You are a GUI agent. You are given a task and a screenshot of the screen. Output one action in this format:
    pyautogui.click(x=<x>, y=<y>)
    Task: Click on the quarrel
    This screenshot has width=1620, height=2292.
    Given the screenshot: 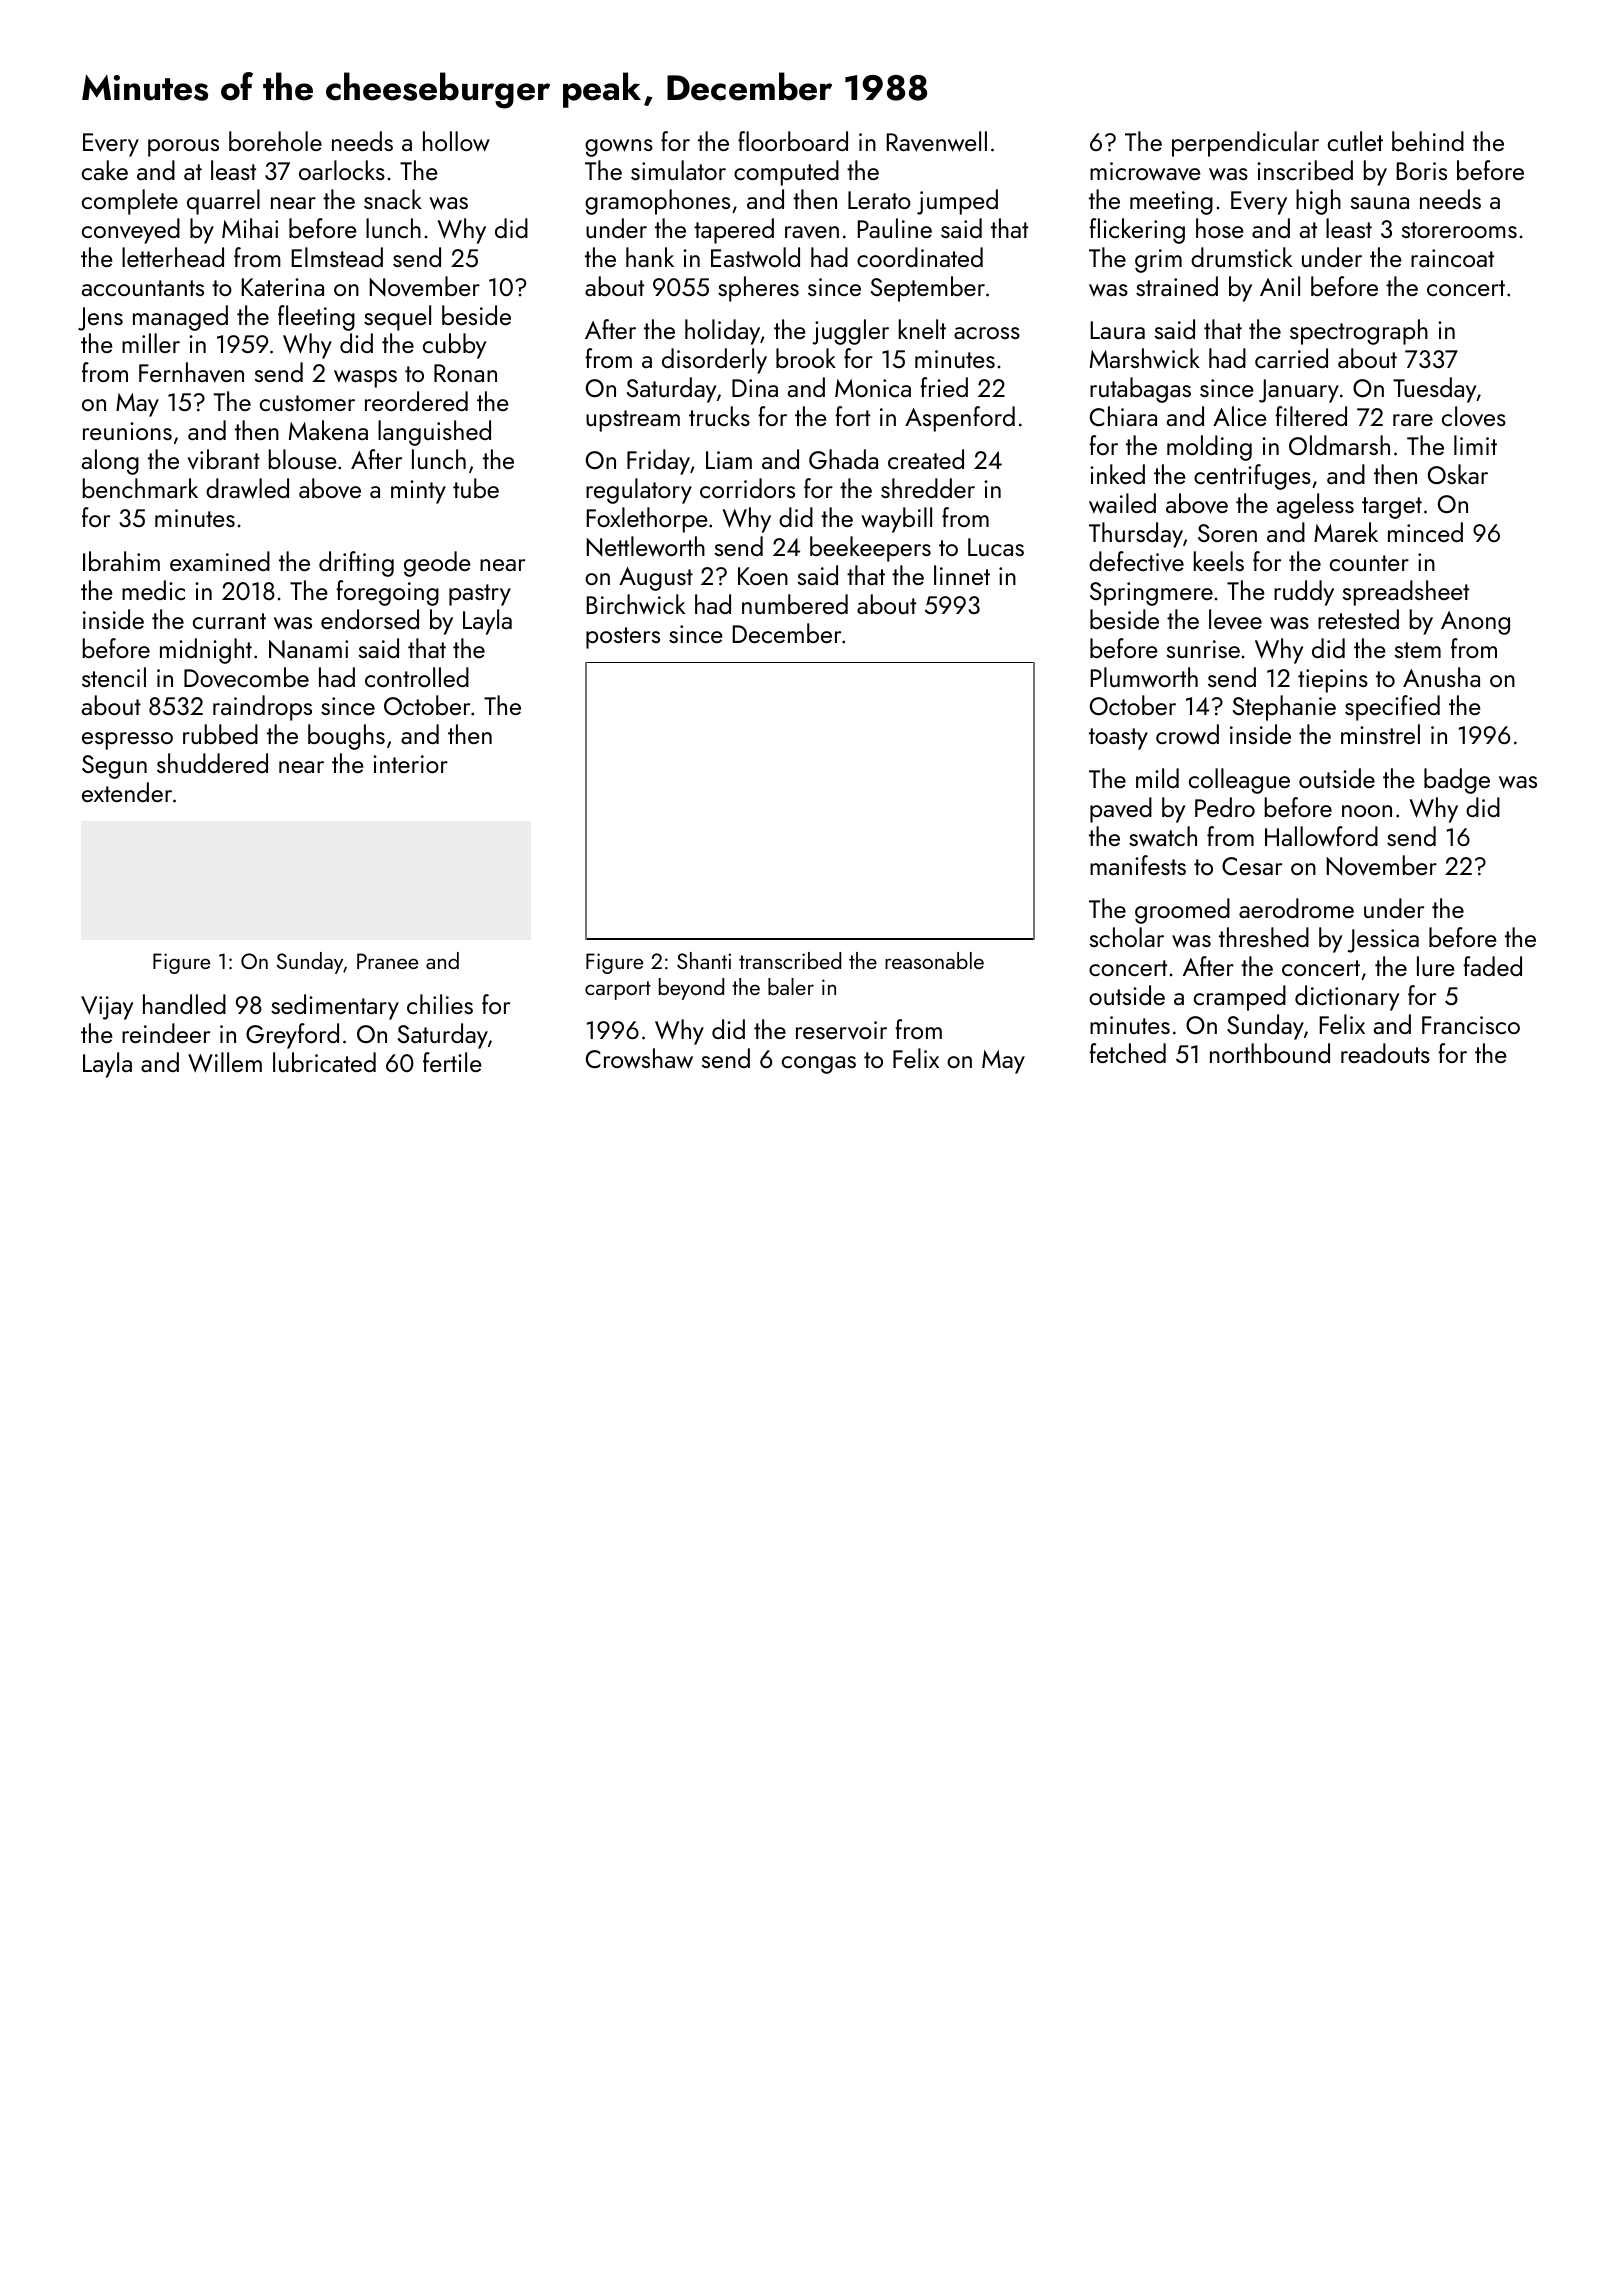 What is the action you would take?
    pyautogui.click(x=223, y=202)
